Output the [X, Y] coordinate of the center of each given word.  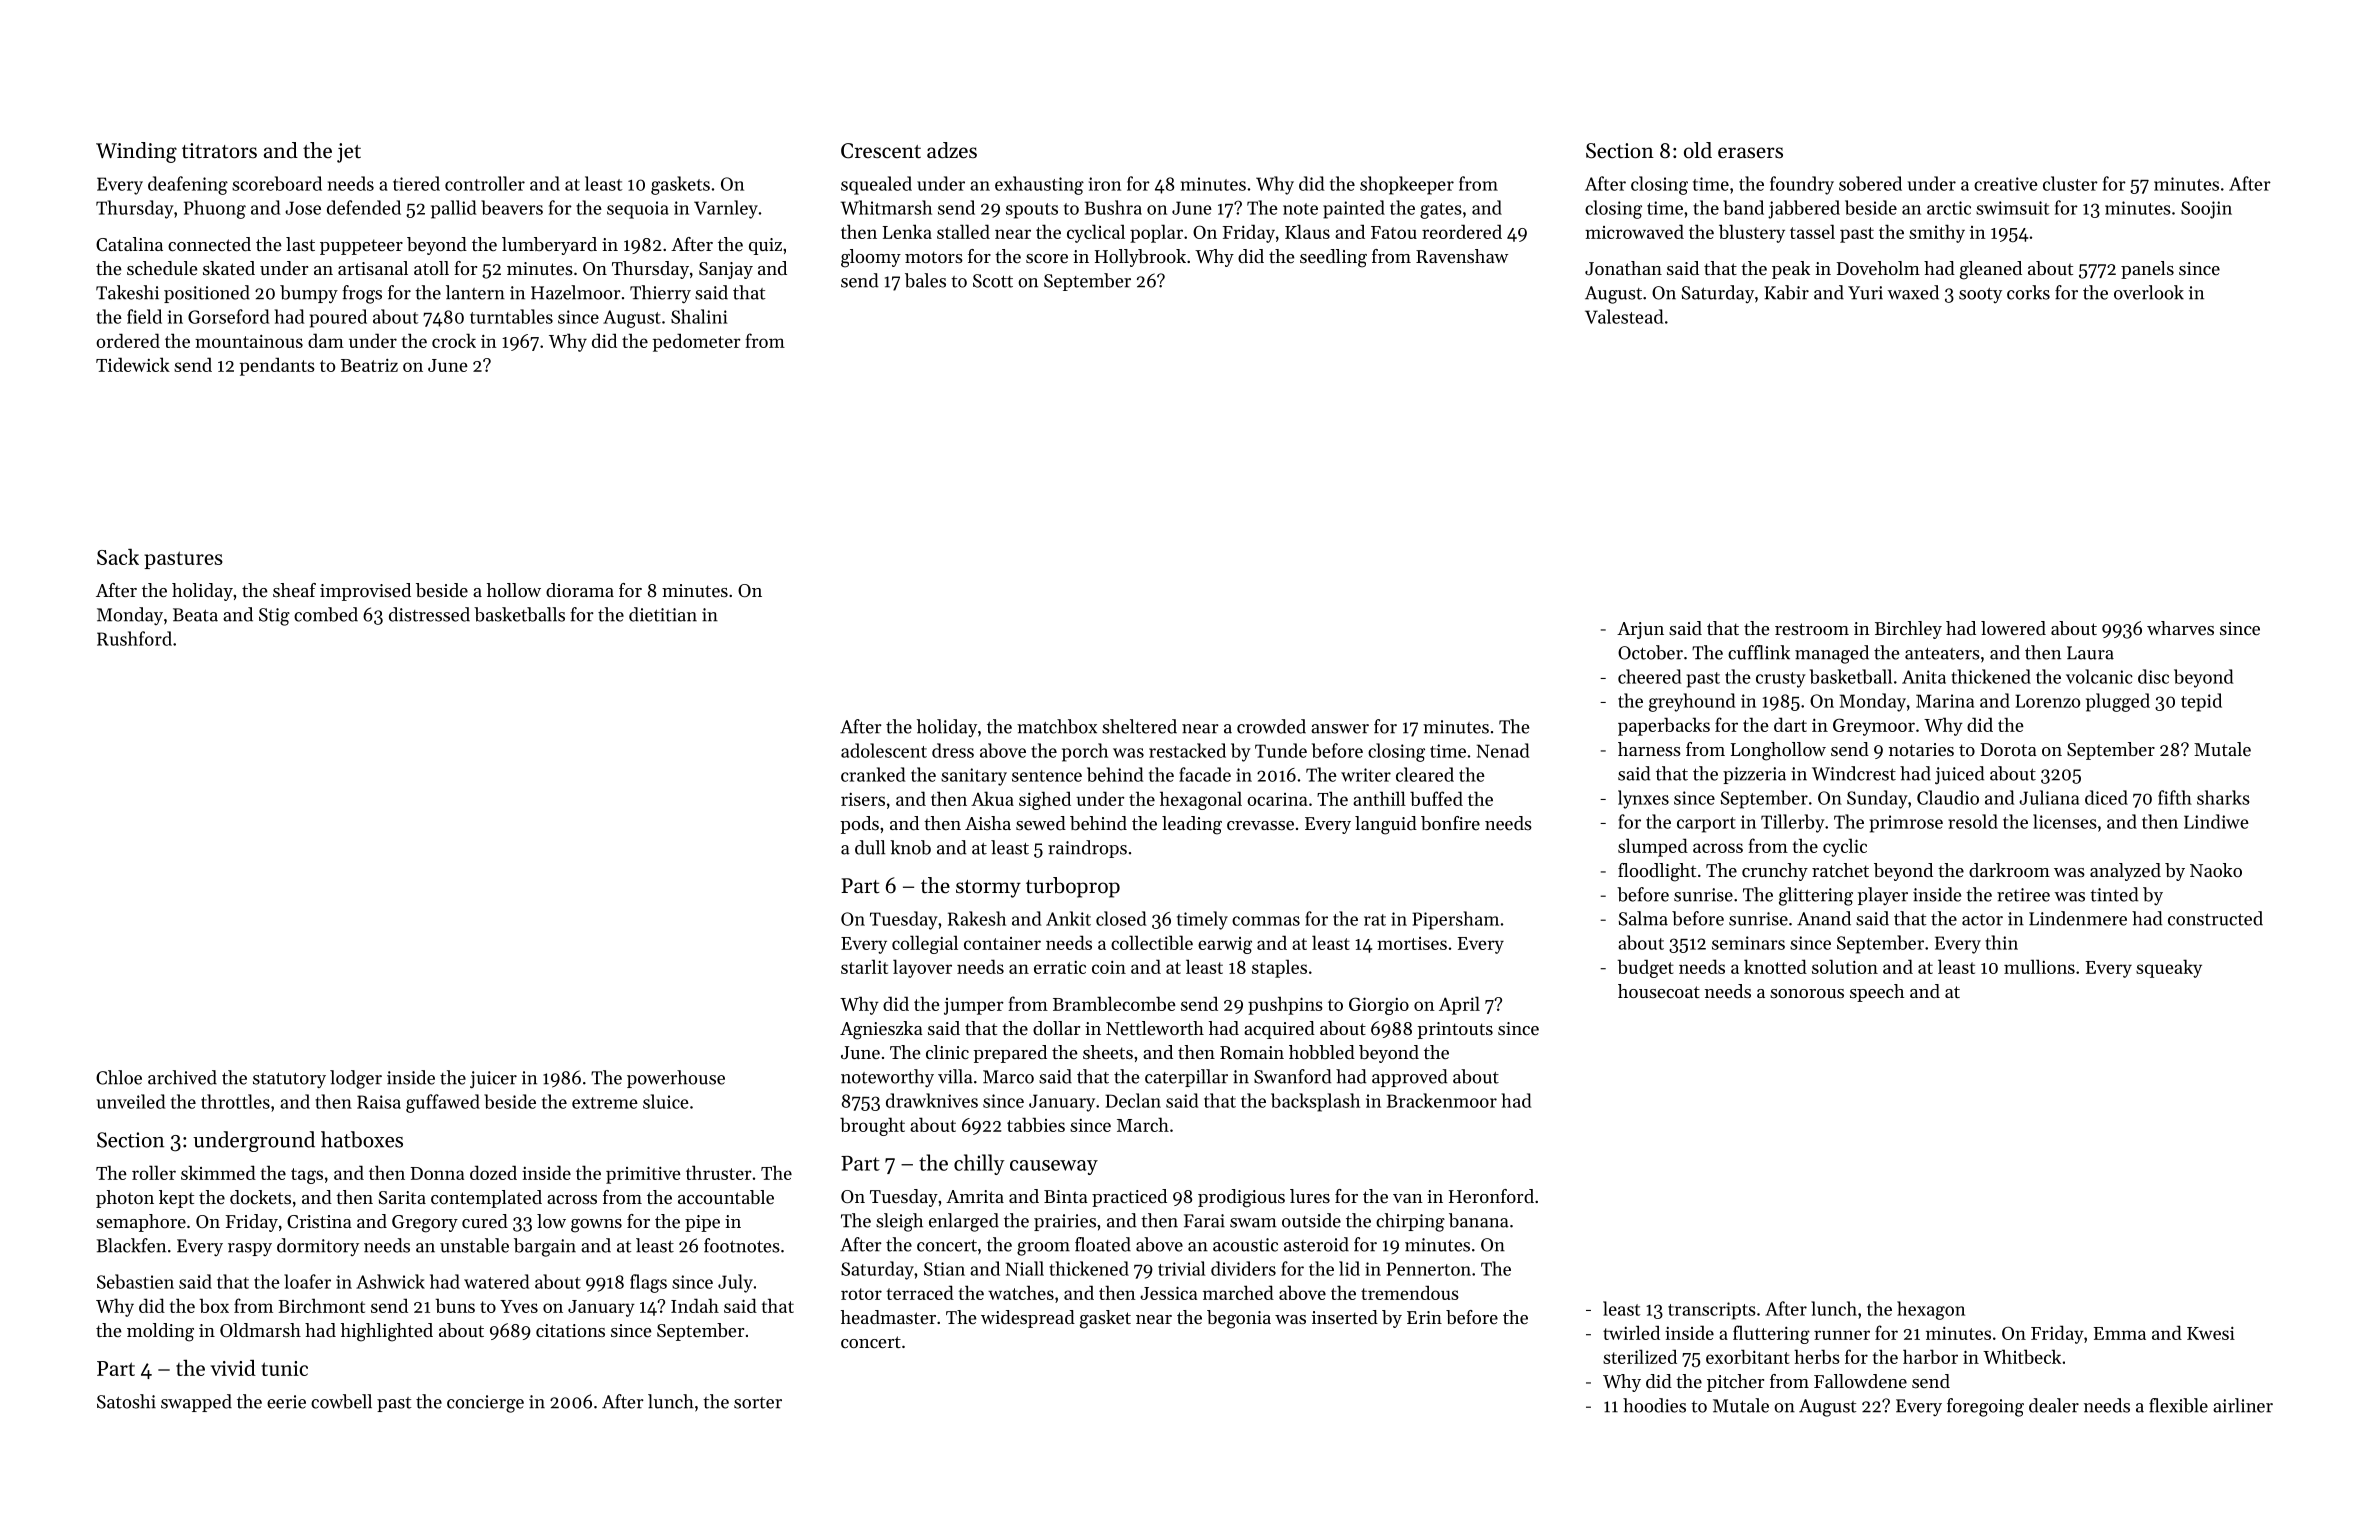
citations [570, 1330]
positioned [207, 294]
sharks [2223, 797]
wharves [2180, 628]
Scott [993, 281]
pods [859, 825]
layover [922, 968]
